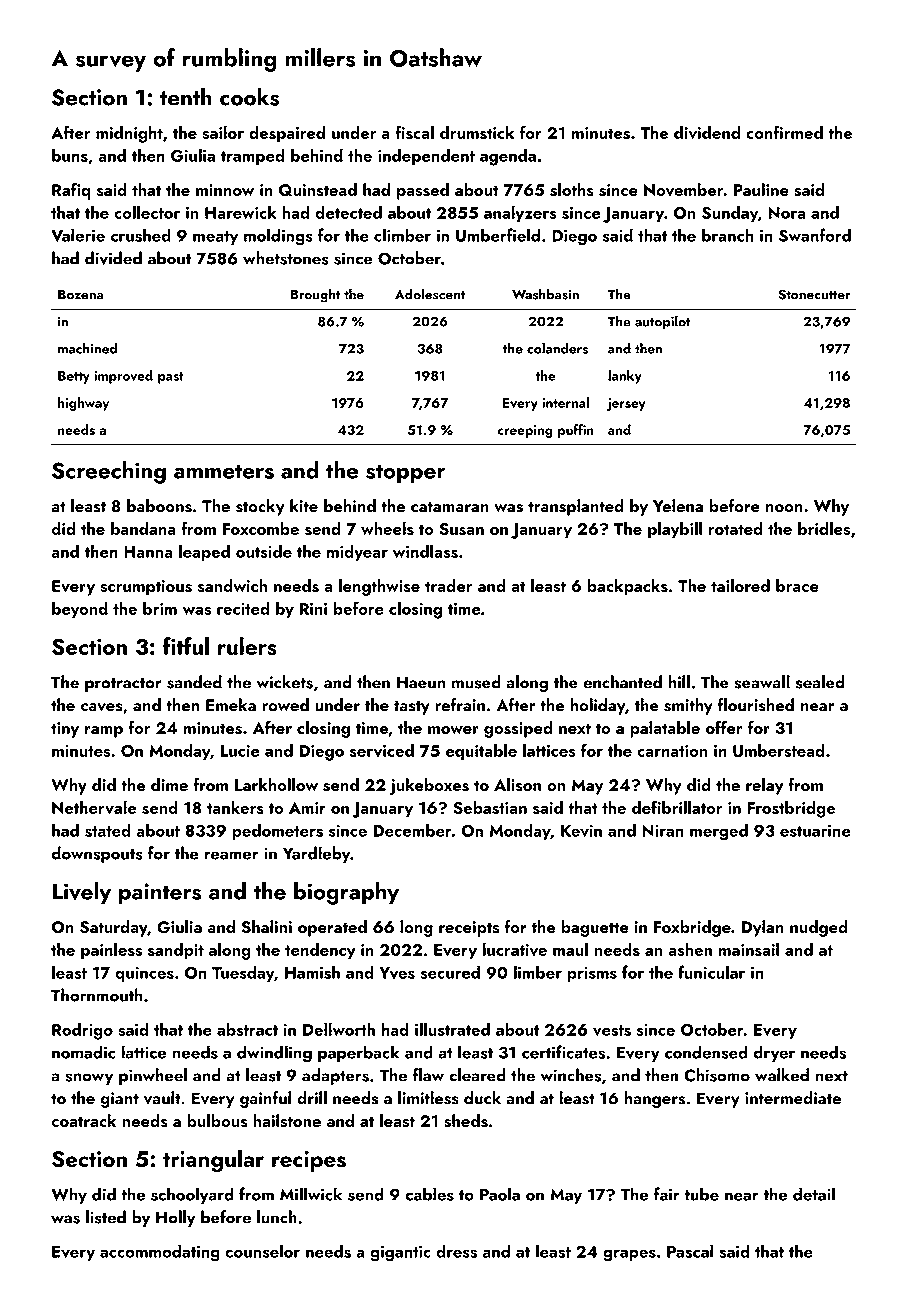  Describe the element at coordinates (622, 682) in the screenshot. I see `enchanted` at that location.
